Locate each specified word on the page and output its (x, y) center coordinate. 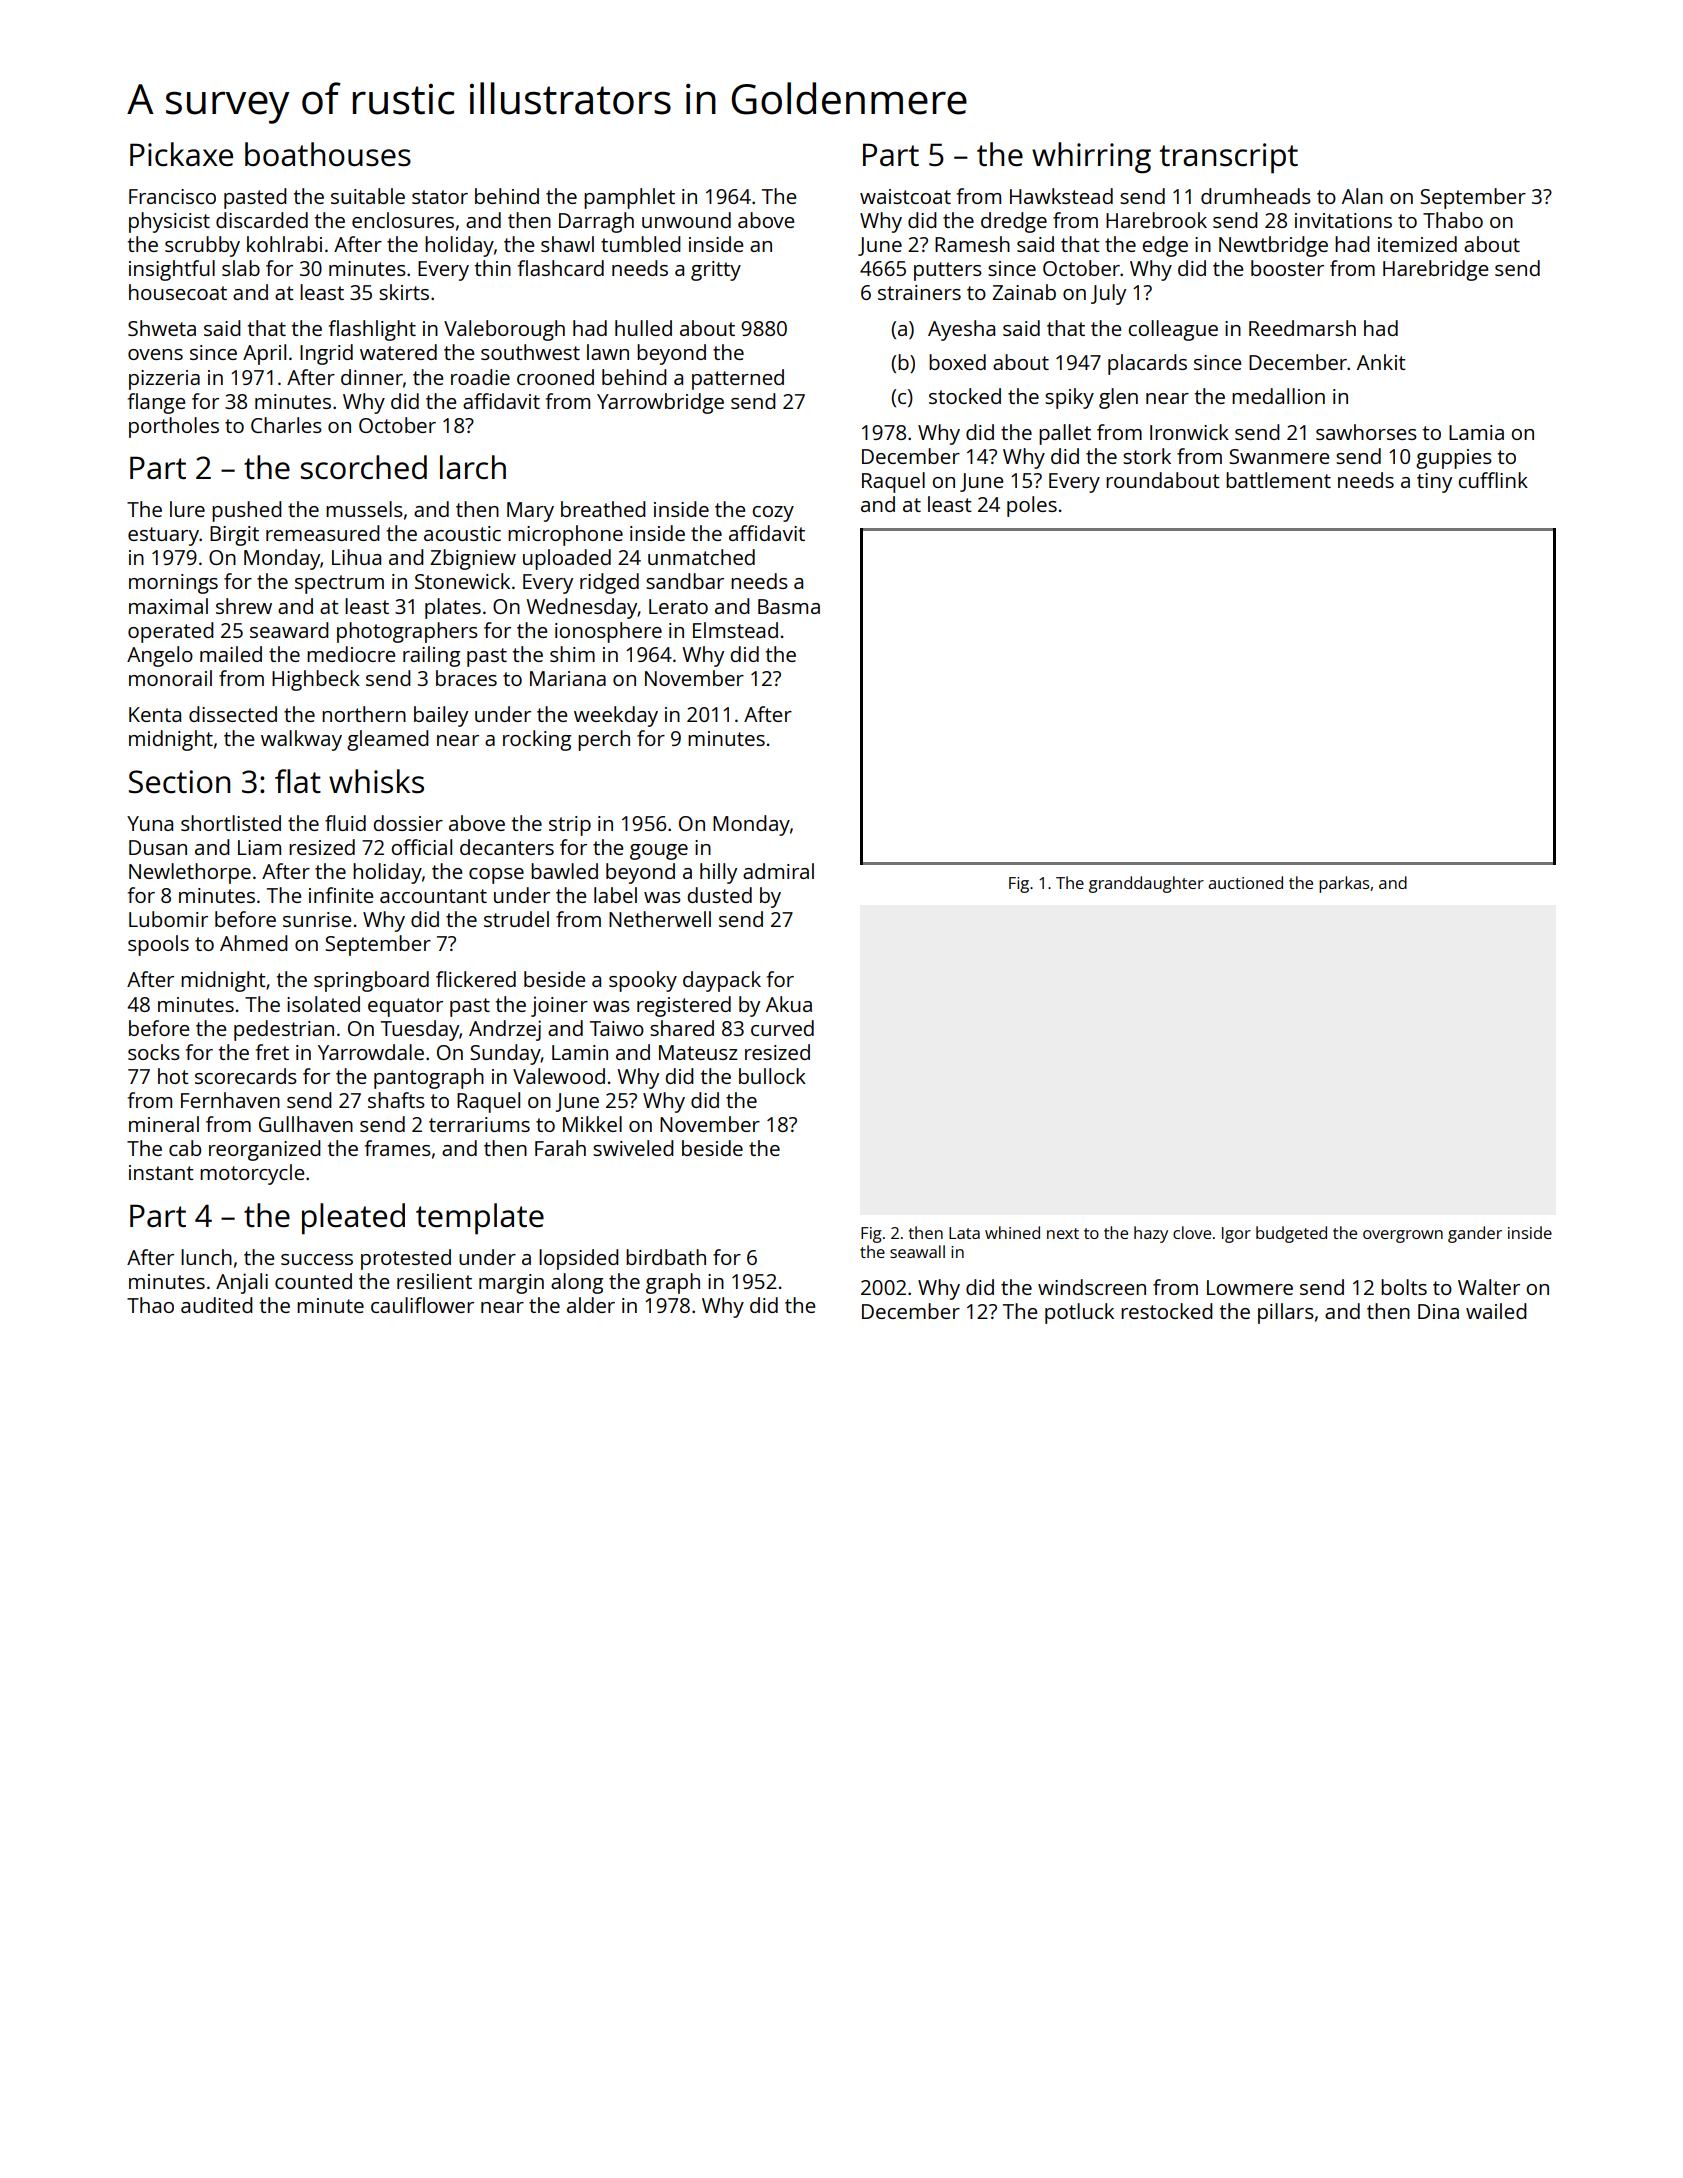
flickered (476, 979)
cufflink (1493, 480)
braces (466, 678)
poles (1032, 506)
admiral (778, 871)
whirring (1091, 158)
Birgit (234, 536)
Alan (1362, 196)
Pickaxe (181, 154)
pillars (1286, 1313)
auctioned (1245, 882)
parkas (1344, 884)
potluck (1079, 1313)
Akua (789, 1004)
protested (406, 1259)
